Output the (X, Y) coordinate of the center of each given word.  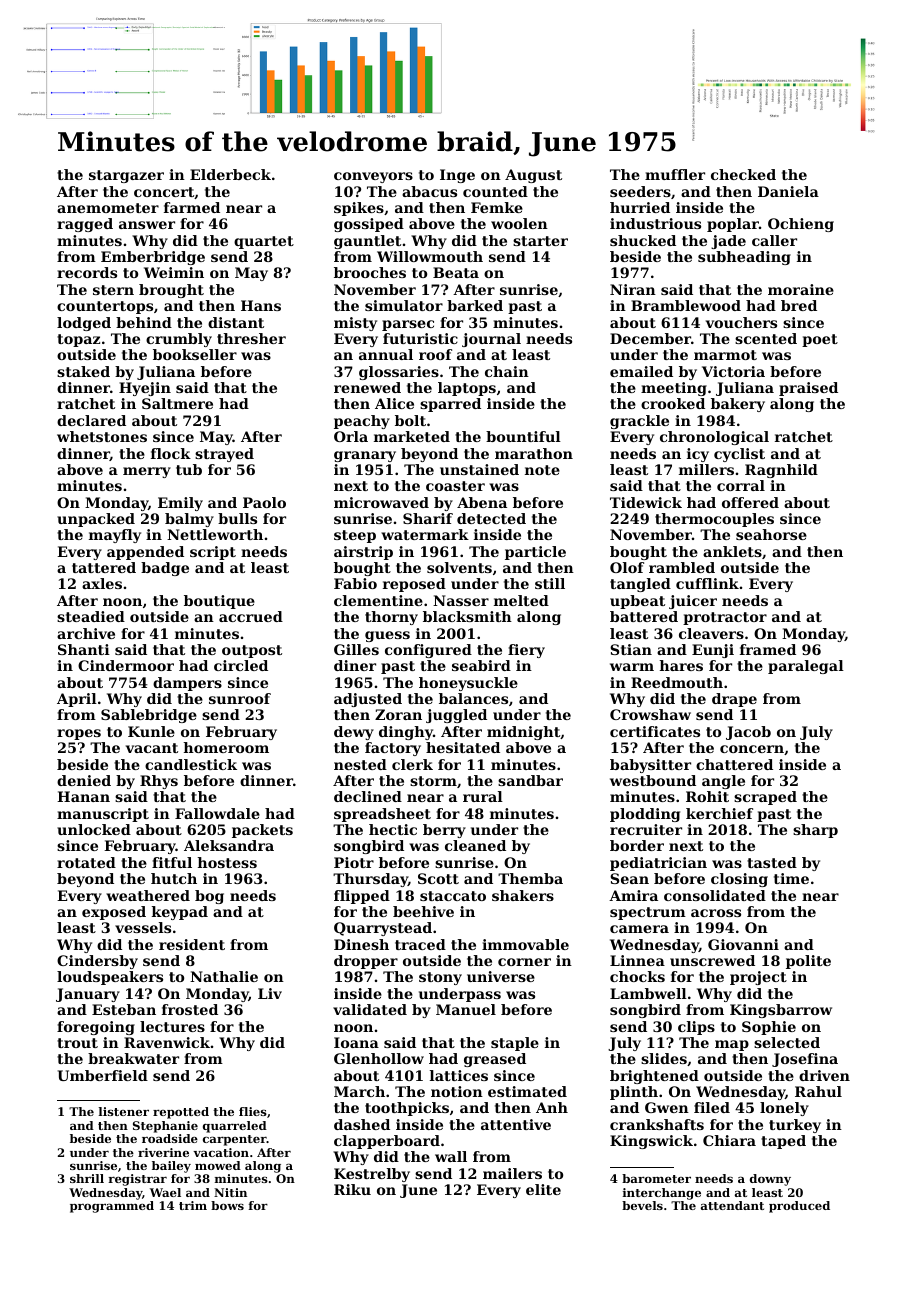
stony (440, 978)
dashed (362, 1124)
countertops (105, 307)
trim (193, 1205)
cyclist (739, 455)
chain (507, 371)
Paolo (264, 502)
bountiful (523, 436)
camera (639, 929)
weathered (148, 895)
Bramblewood (686, 305)
